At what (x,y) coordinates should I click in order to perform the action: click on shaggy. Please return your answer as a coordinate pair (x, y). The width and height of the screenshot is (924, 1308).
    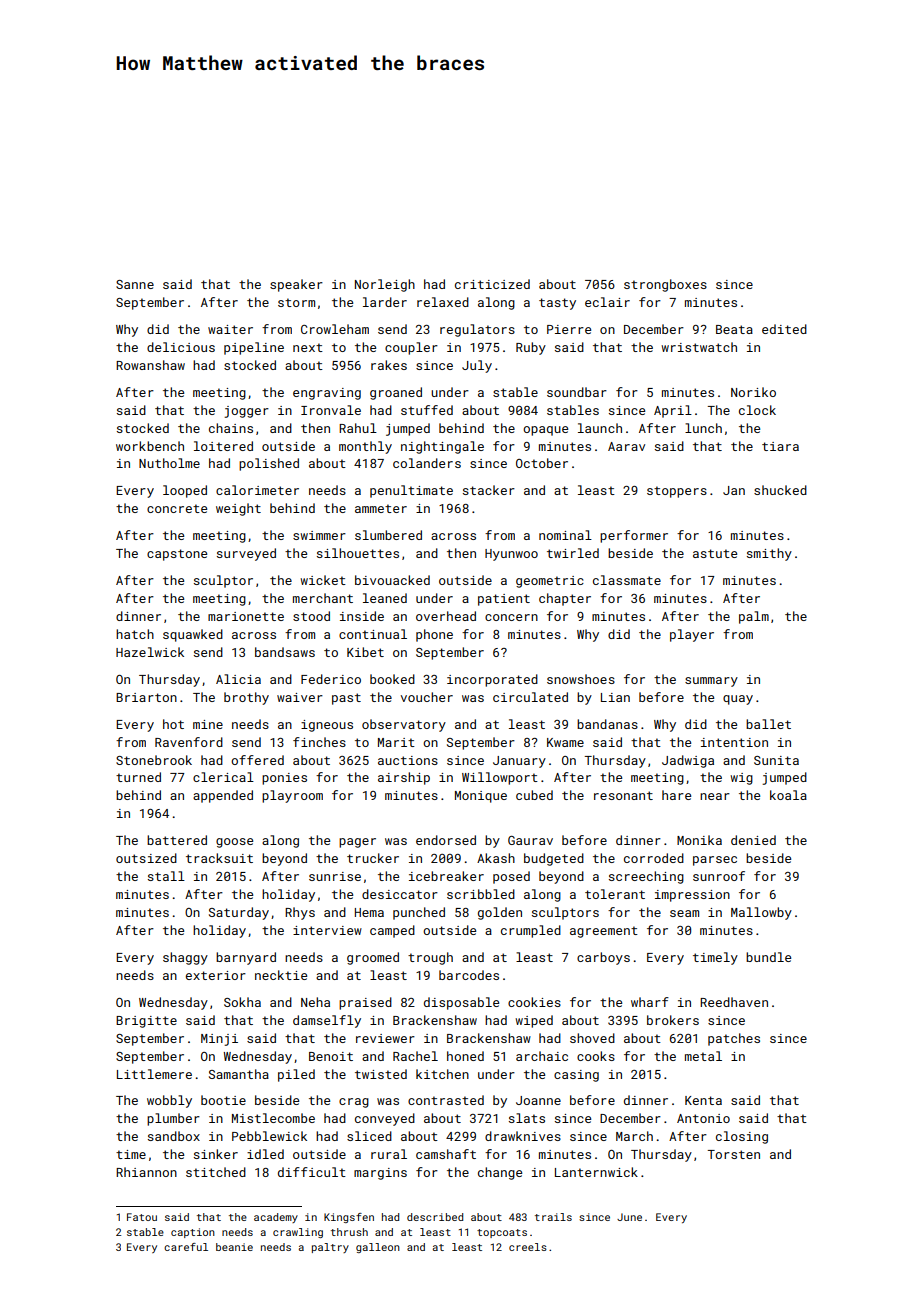
    Looking at the image, I should click on (185, 958).
